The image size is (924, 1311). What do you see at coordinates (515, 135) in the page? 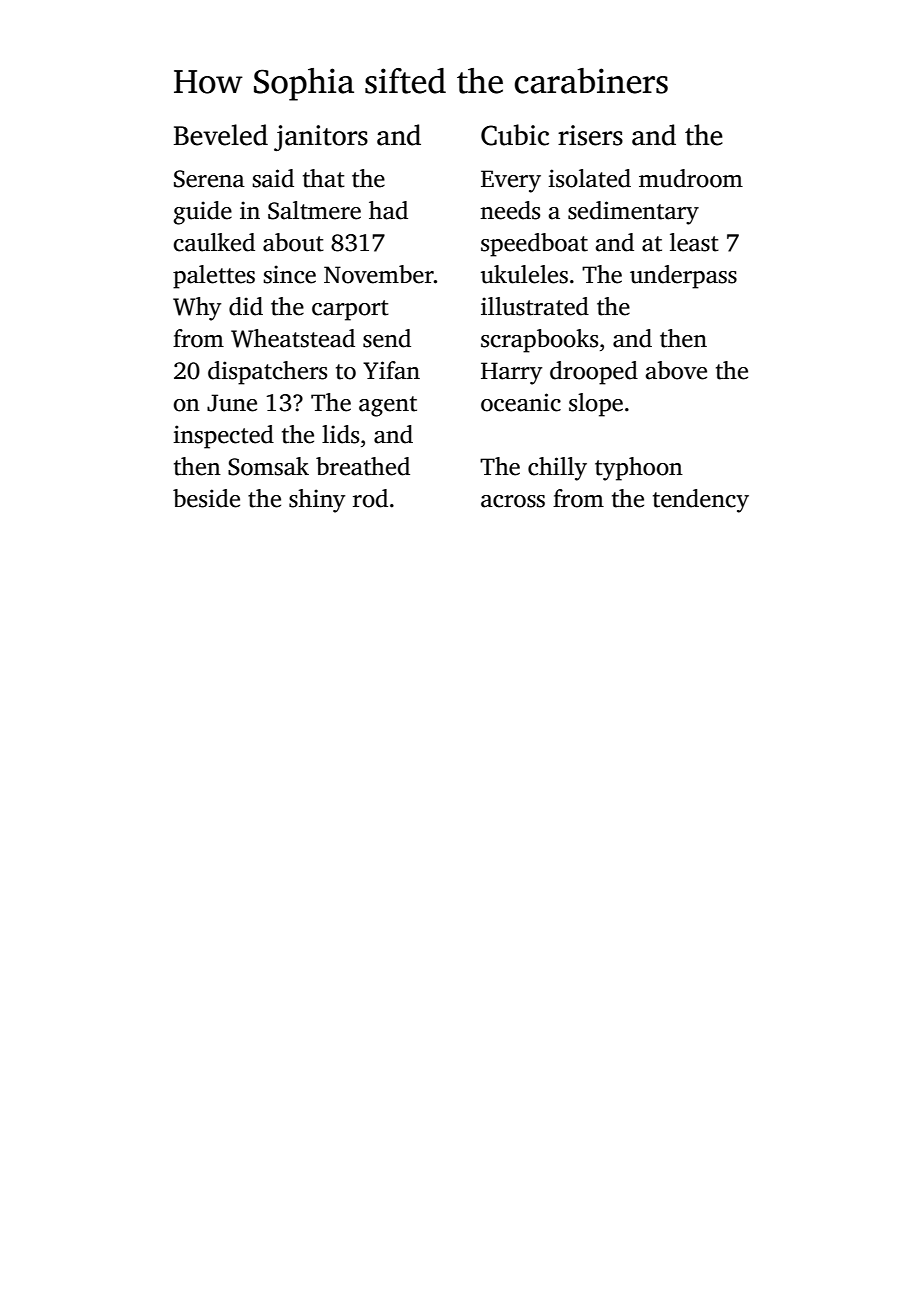
I see `Cubic` at bounding box center [515, 135].
